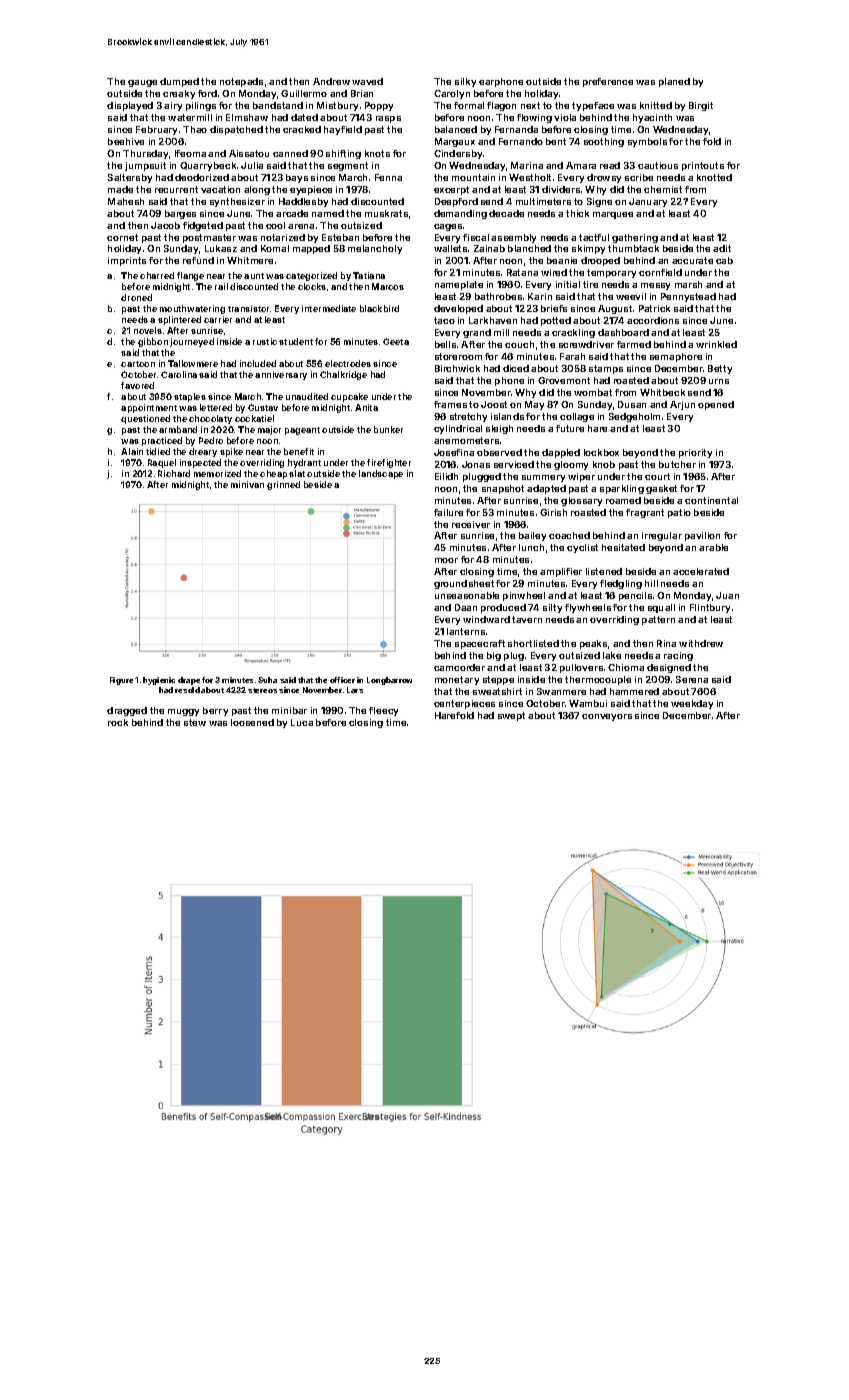  Describe the element at coordinates (661, 608) in the page. I see `squall` at that location.
